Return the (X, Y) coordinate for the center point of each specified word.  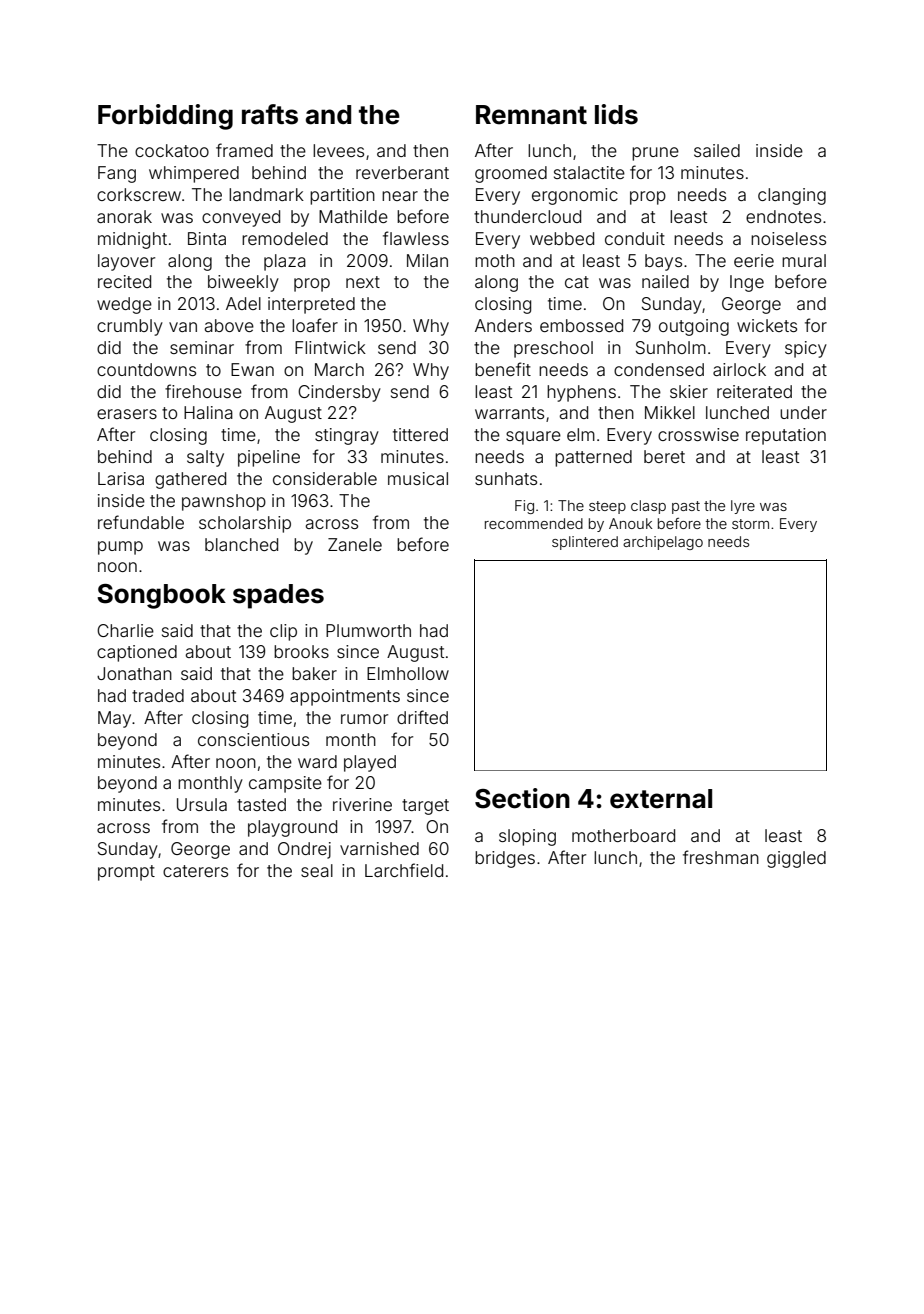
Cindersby (339, 393)
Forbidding (165, 117)
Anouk (630, 523)
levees (338, 150)
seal (317, 870)
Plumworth (368, 630)
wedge (124, 305)
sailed (717, 150)
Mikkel (670, 412)
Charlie (125, 630)
